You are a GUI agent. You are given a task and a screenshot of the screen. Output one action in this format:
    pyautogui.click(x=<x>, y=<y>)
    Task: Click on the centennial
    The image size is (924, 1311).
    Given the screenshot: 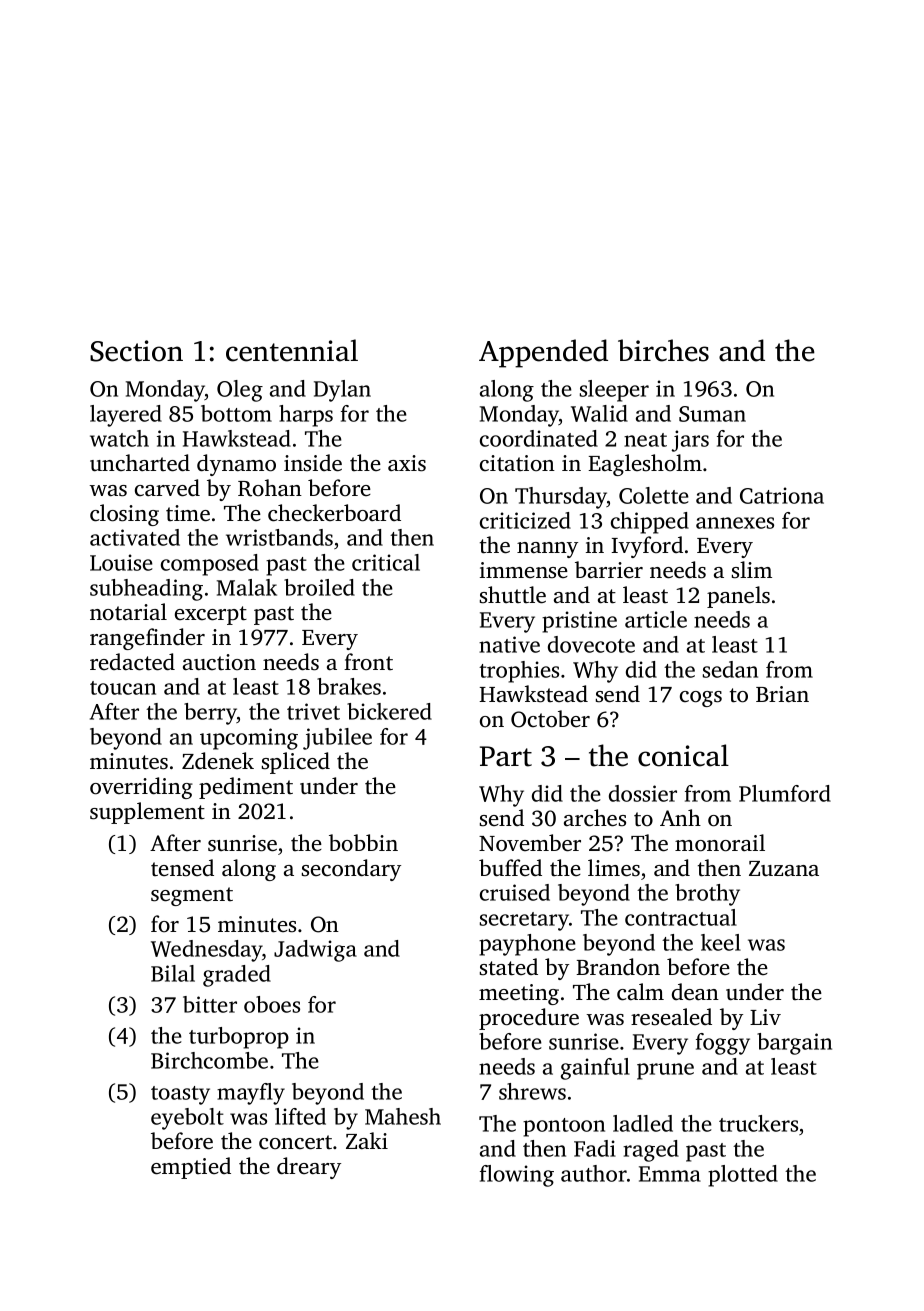 What is the action you would take?
    pyautogui.click(x=292, y=350)
